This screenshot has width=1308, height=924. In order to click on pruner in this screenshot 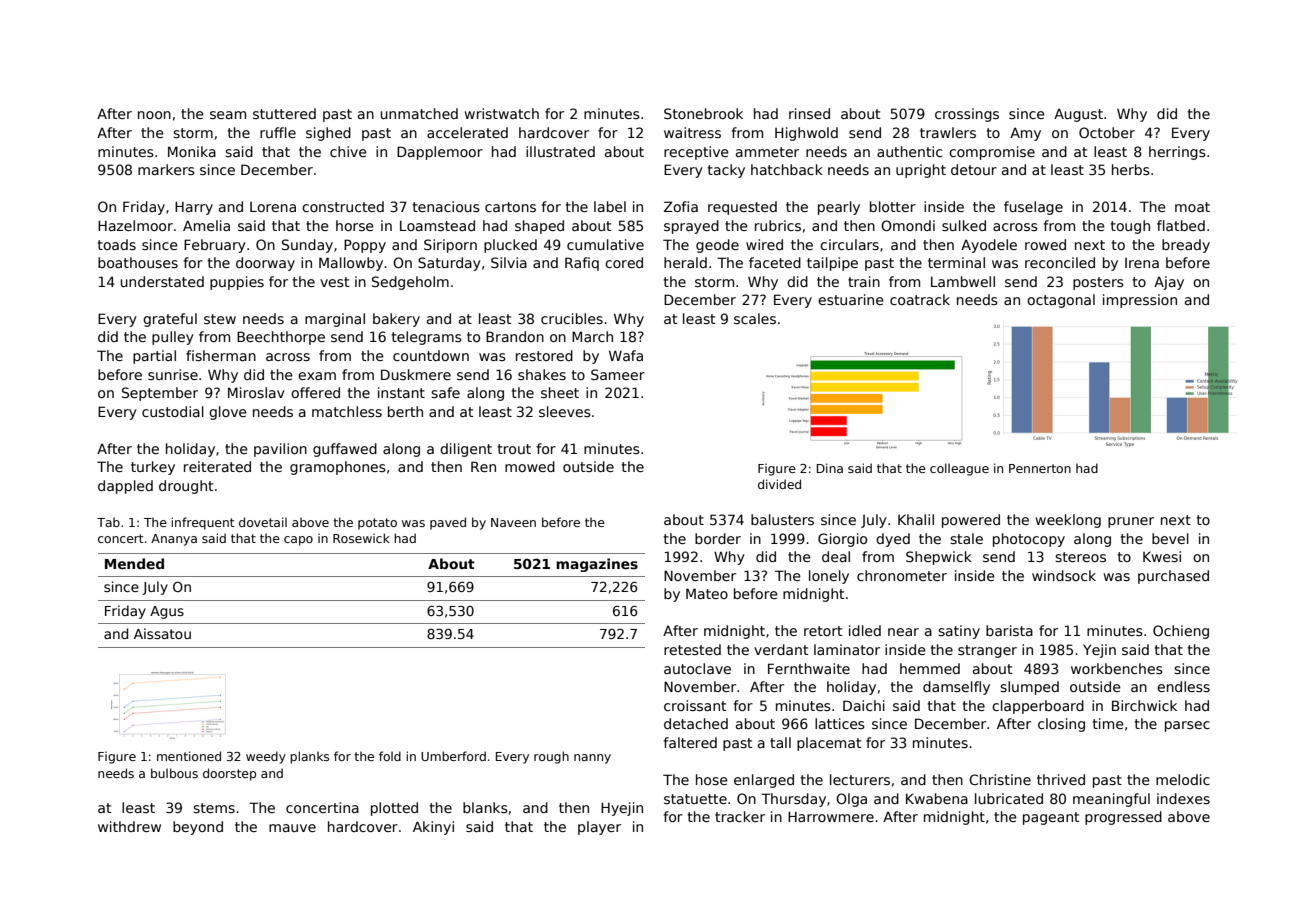, I will do `click(1131, 522)`.
